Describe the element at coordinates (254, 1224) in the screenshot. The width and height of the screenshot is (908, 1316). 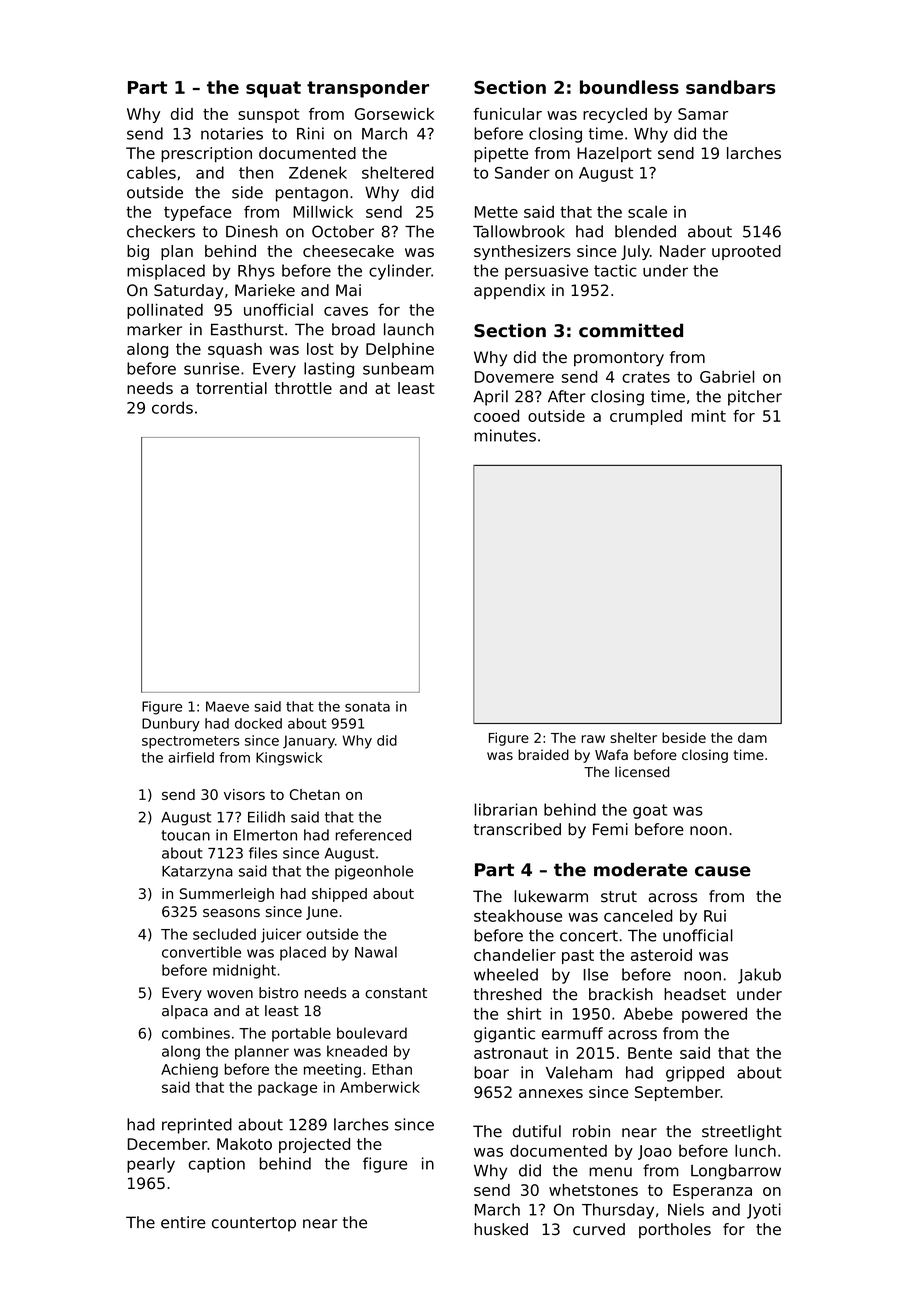
I see `countertop` at that location.
